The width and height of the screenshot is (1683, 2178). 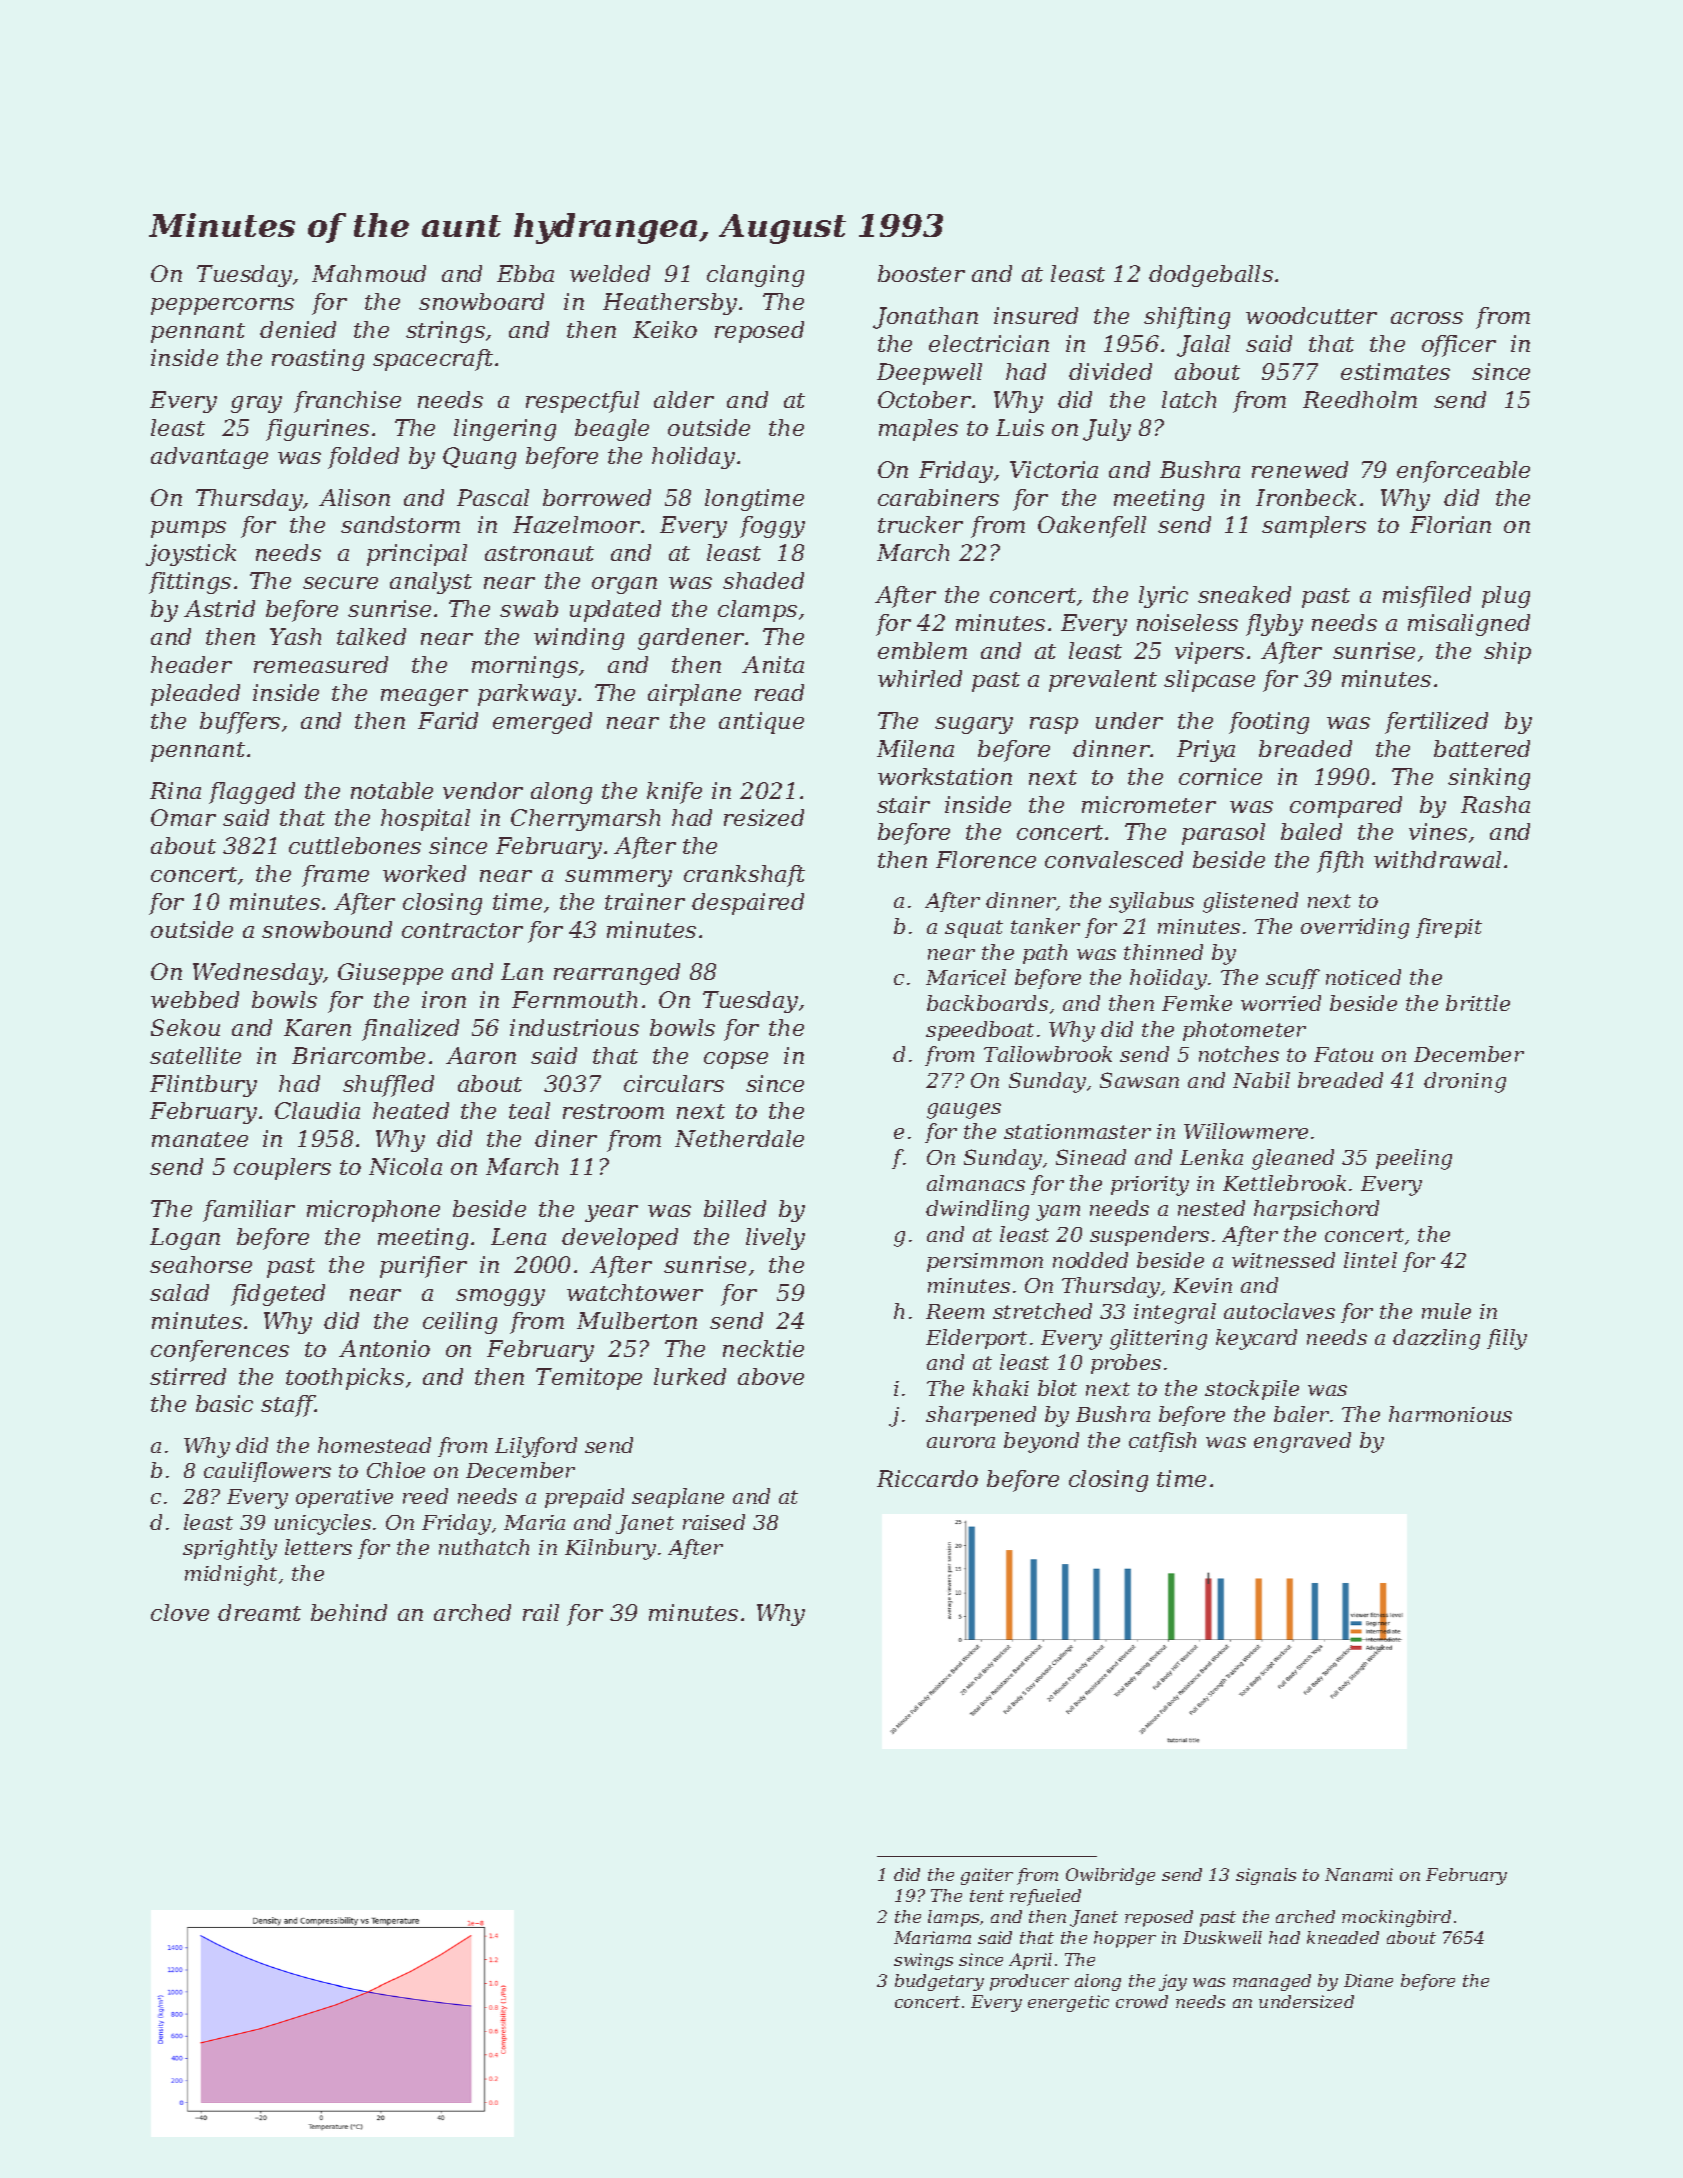 What do you see at coordinates (259, 1612) in the screenshot?
I see `dreamt` at bounding box center [259, 1612].
